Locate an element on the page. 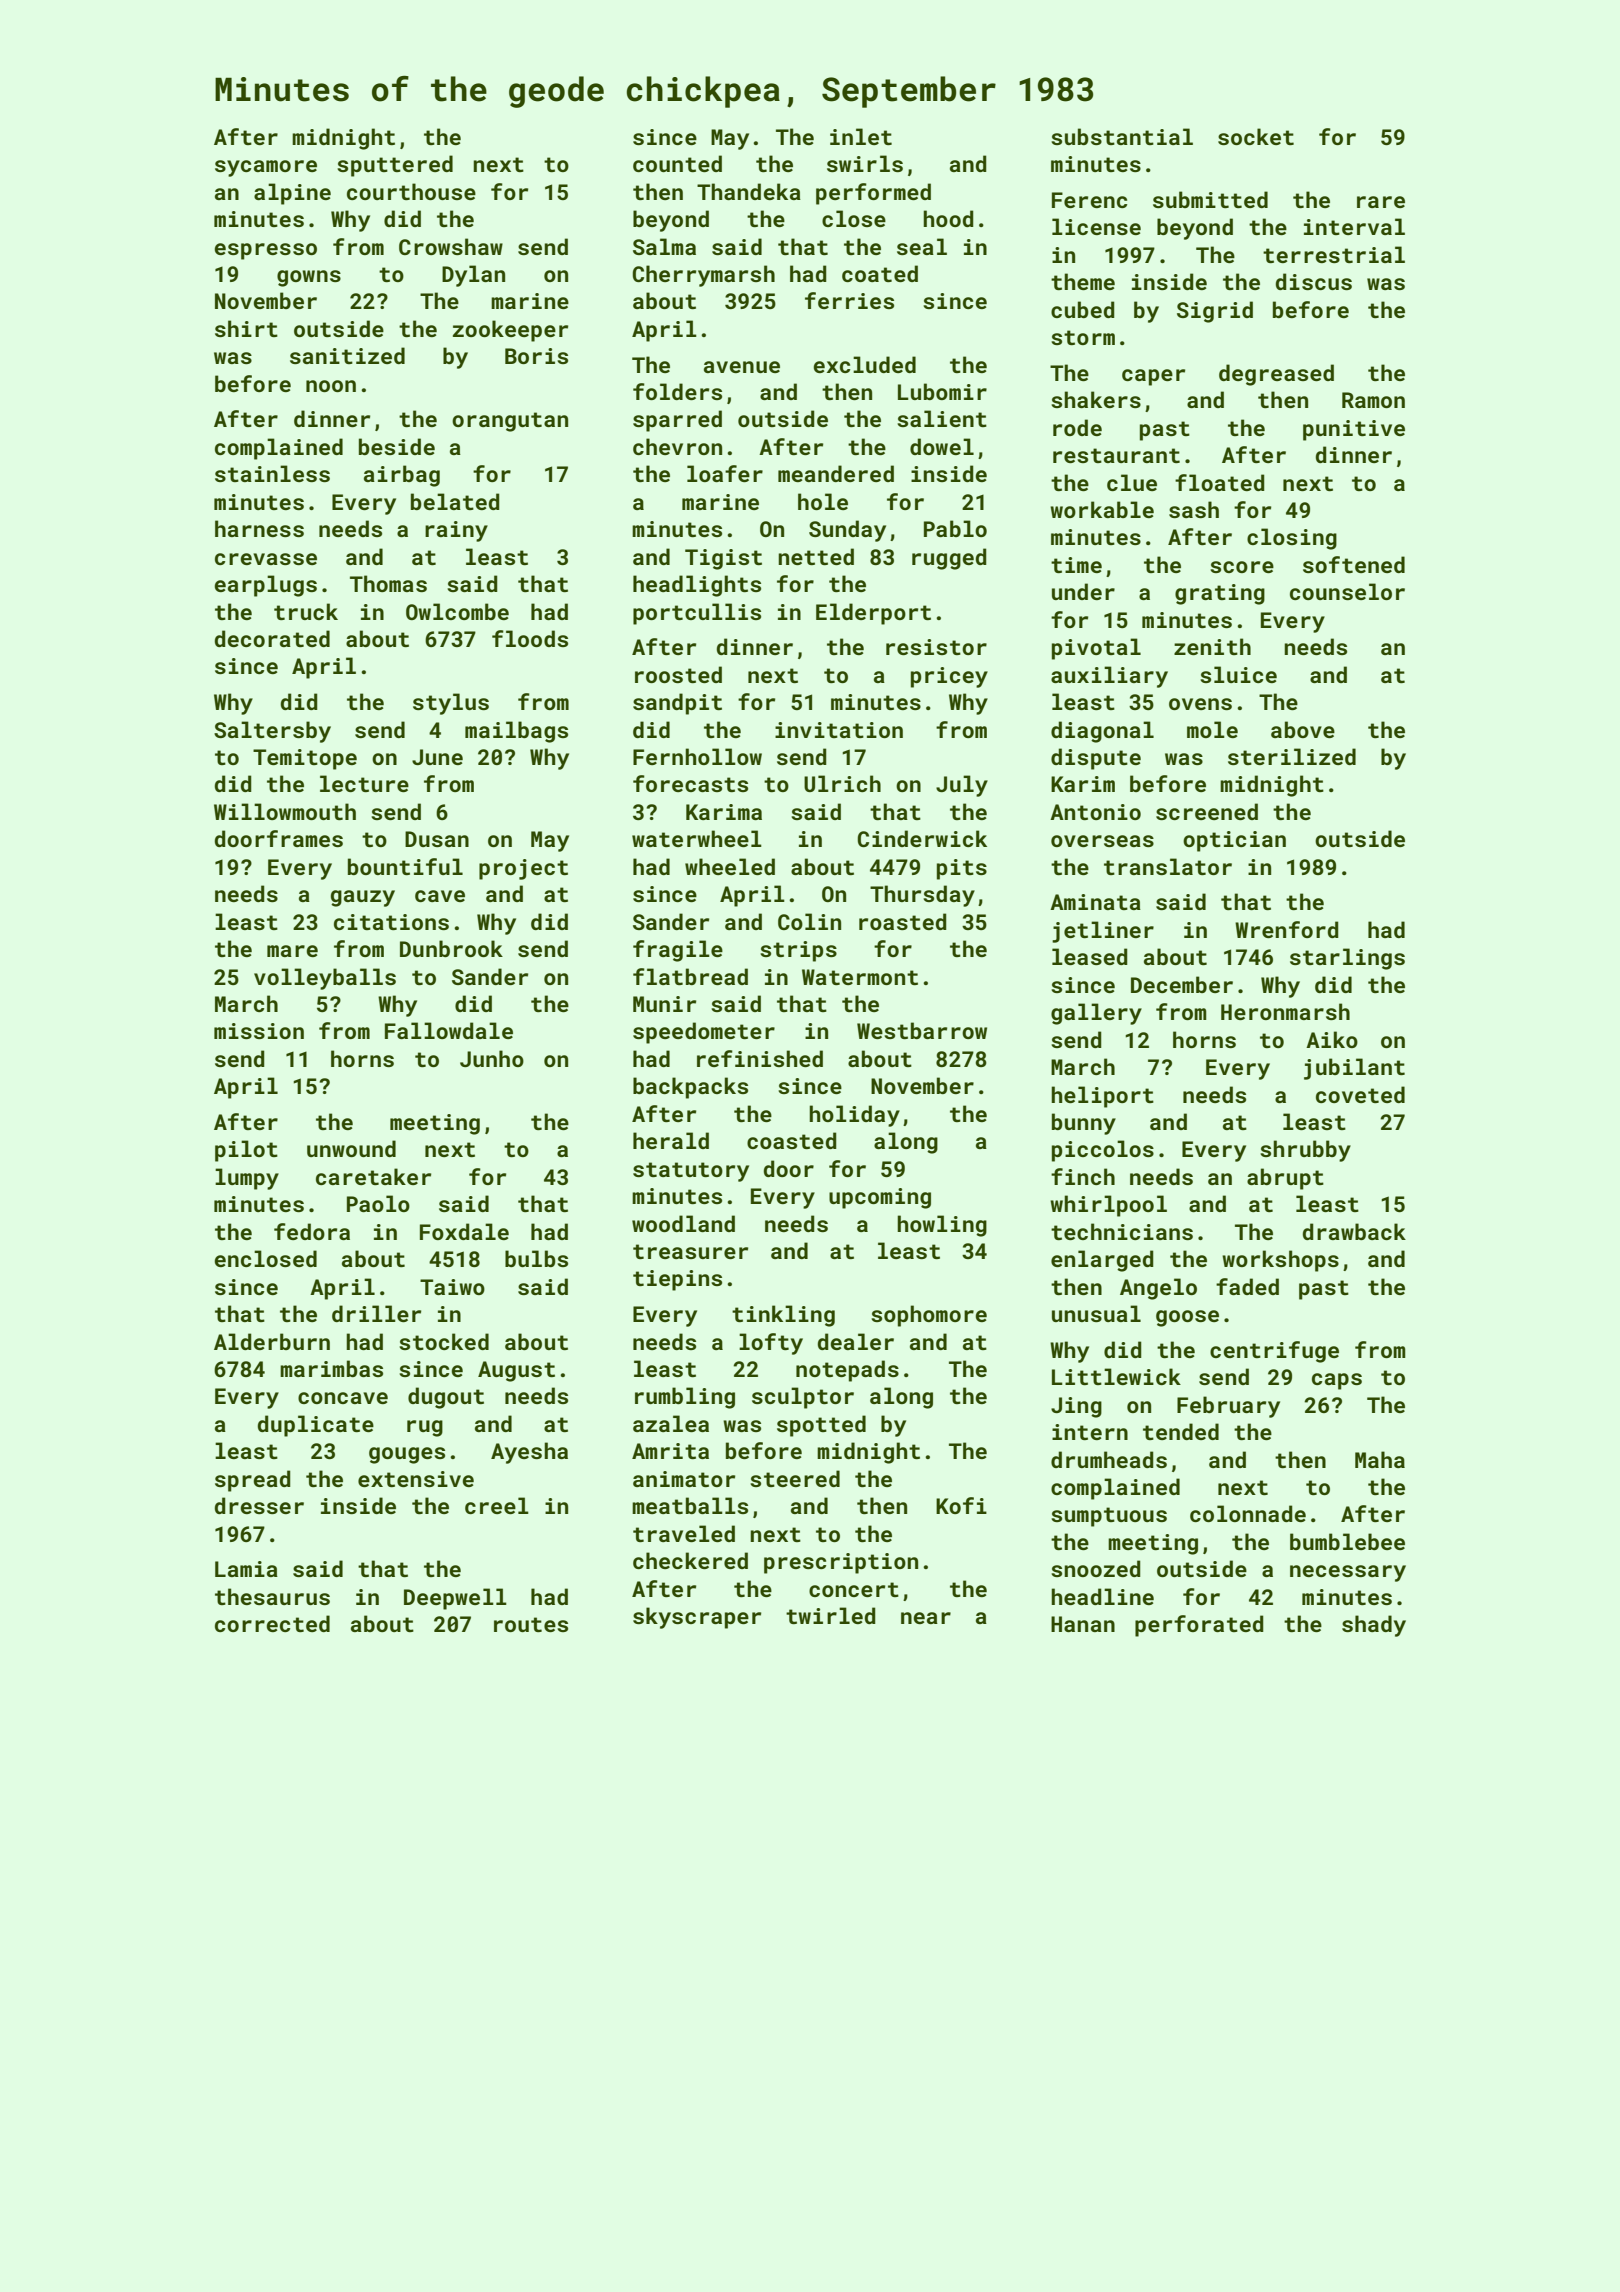 The width and height of the page is (1620, 2292). Sunday is located at coordinates (847, 531).
